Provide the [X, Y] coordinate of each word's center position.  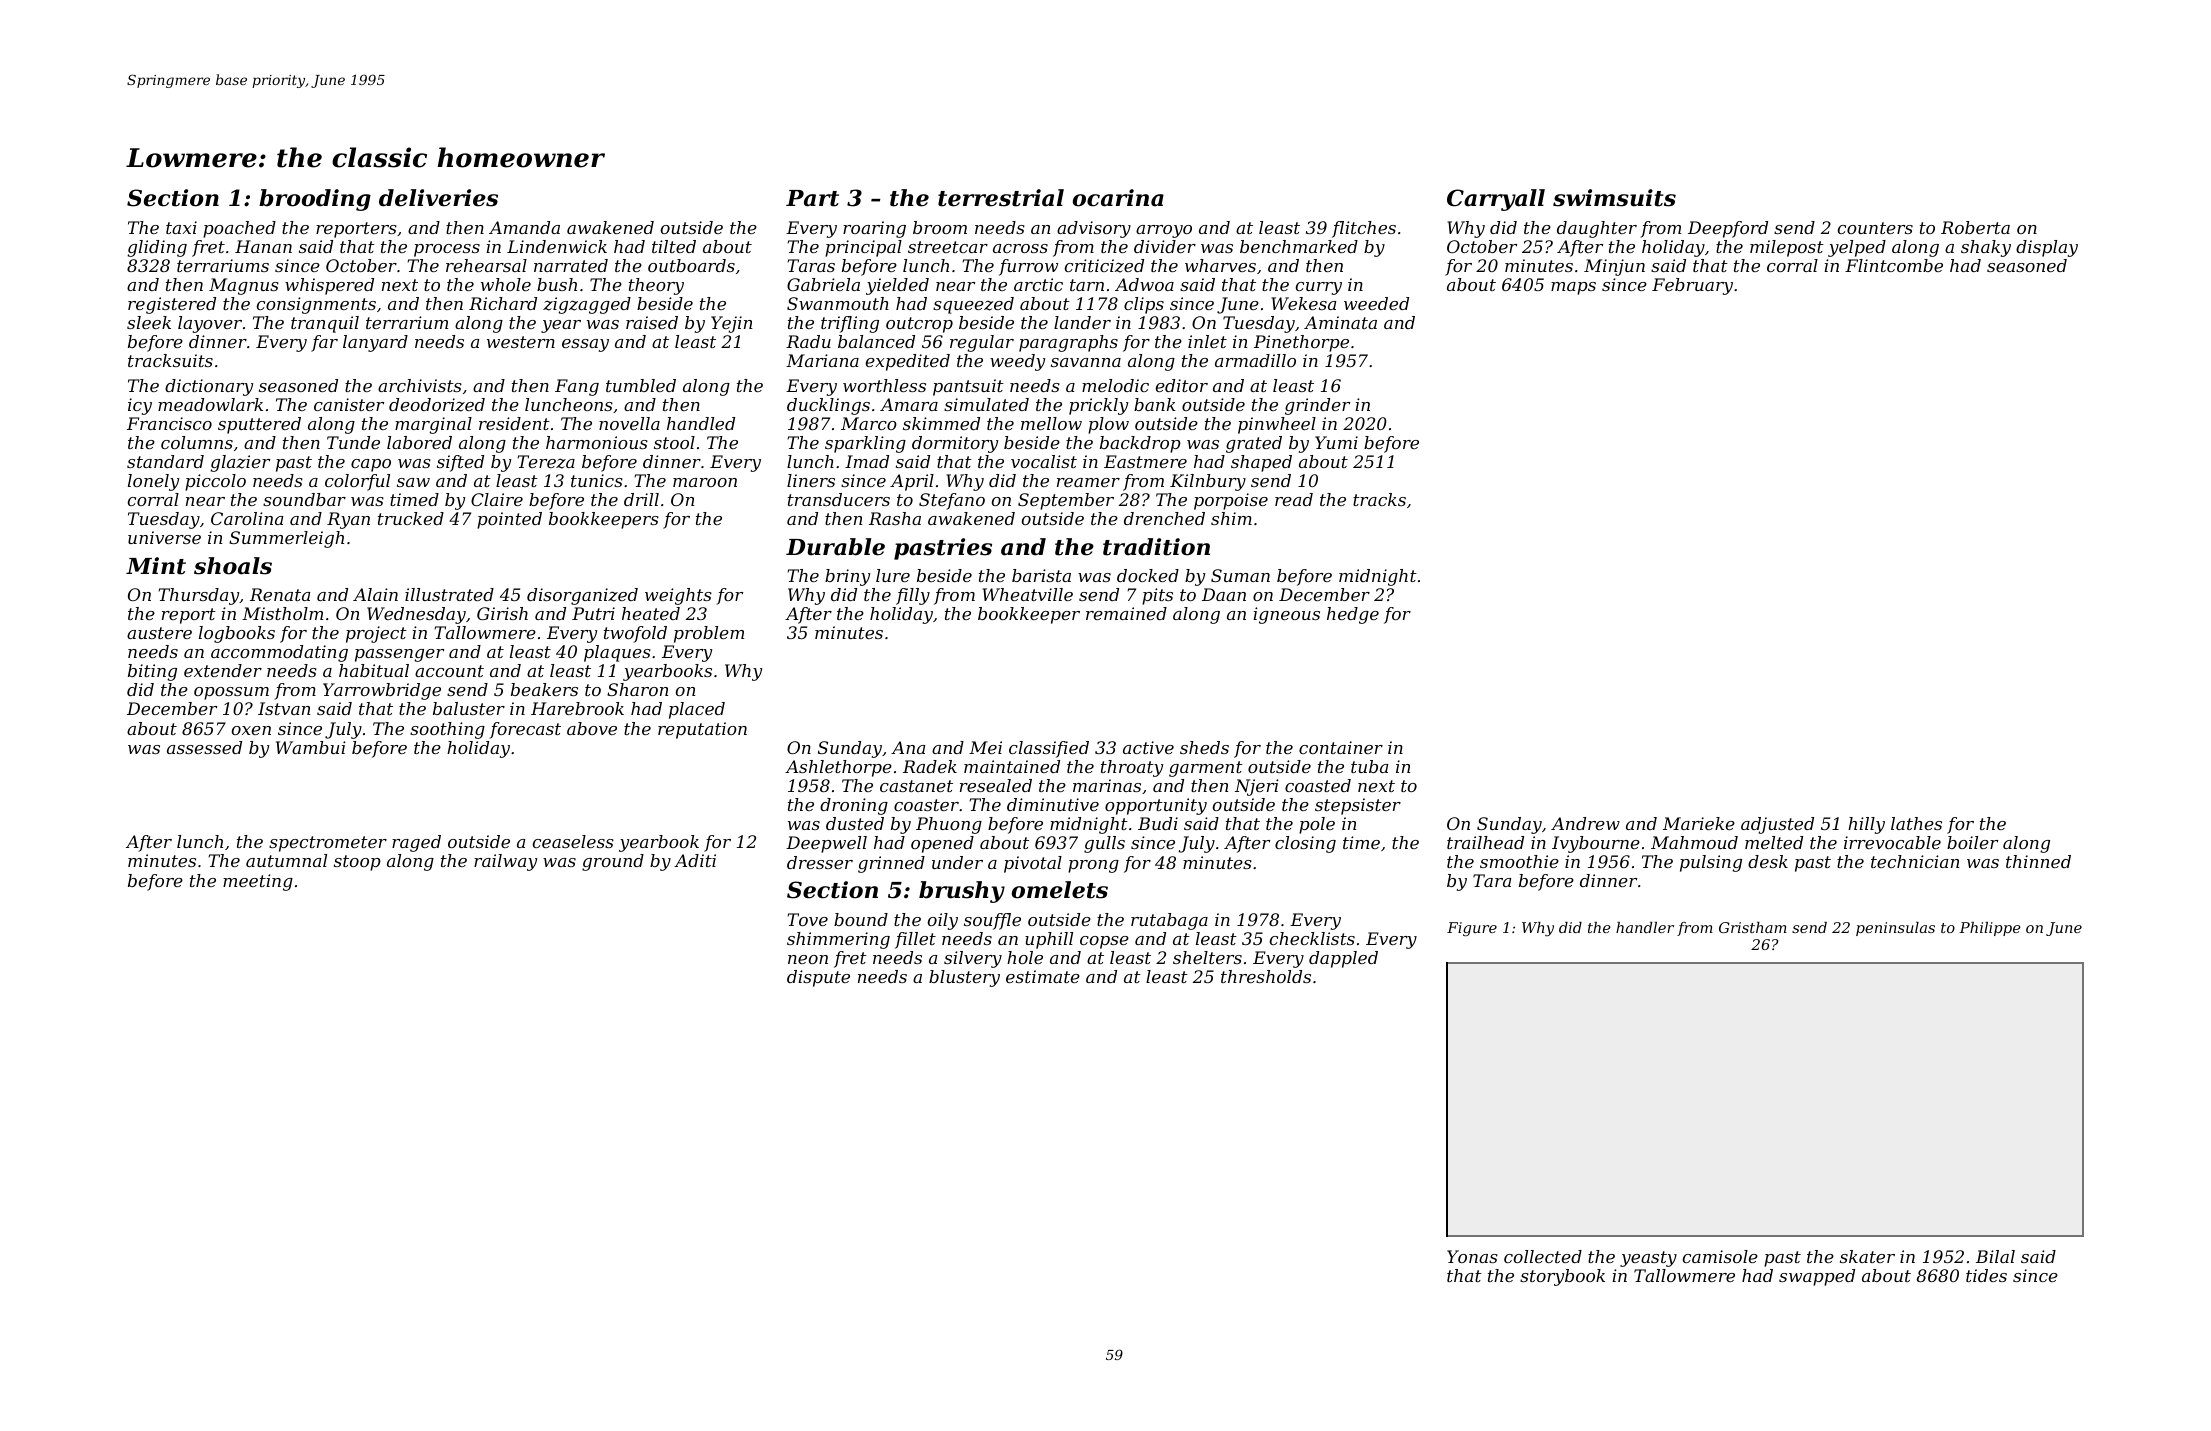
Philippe [1990, 929]
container [1341, 747]
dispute [818, 978]
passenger [399, 655]
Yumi [1336, 442]
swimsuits [1614, 198]
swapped [1817, 1277]
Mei [985, 747]
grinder [1317, 406]
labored [419, 442]
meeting [258, 882]
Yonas [1472, 1256]
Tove [807, 919]
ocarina [1118, 198]
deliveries [438, 198]
